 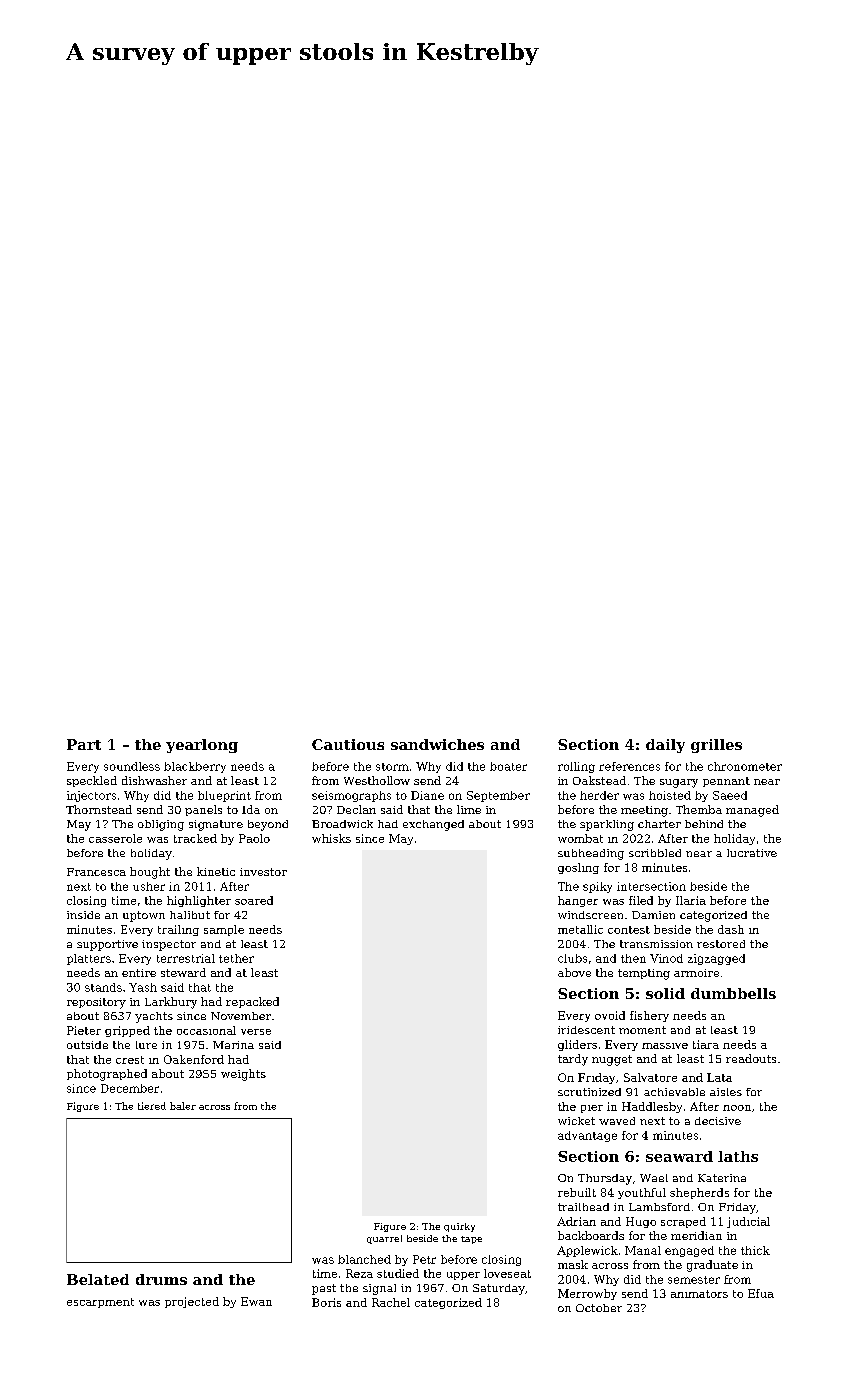 I want to click on windscreen, so click(x=590, y=915).
